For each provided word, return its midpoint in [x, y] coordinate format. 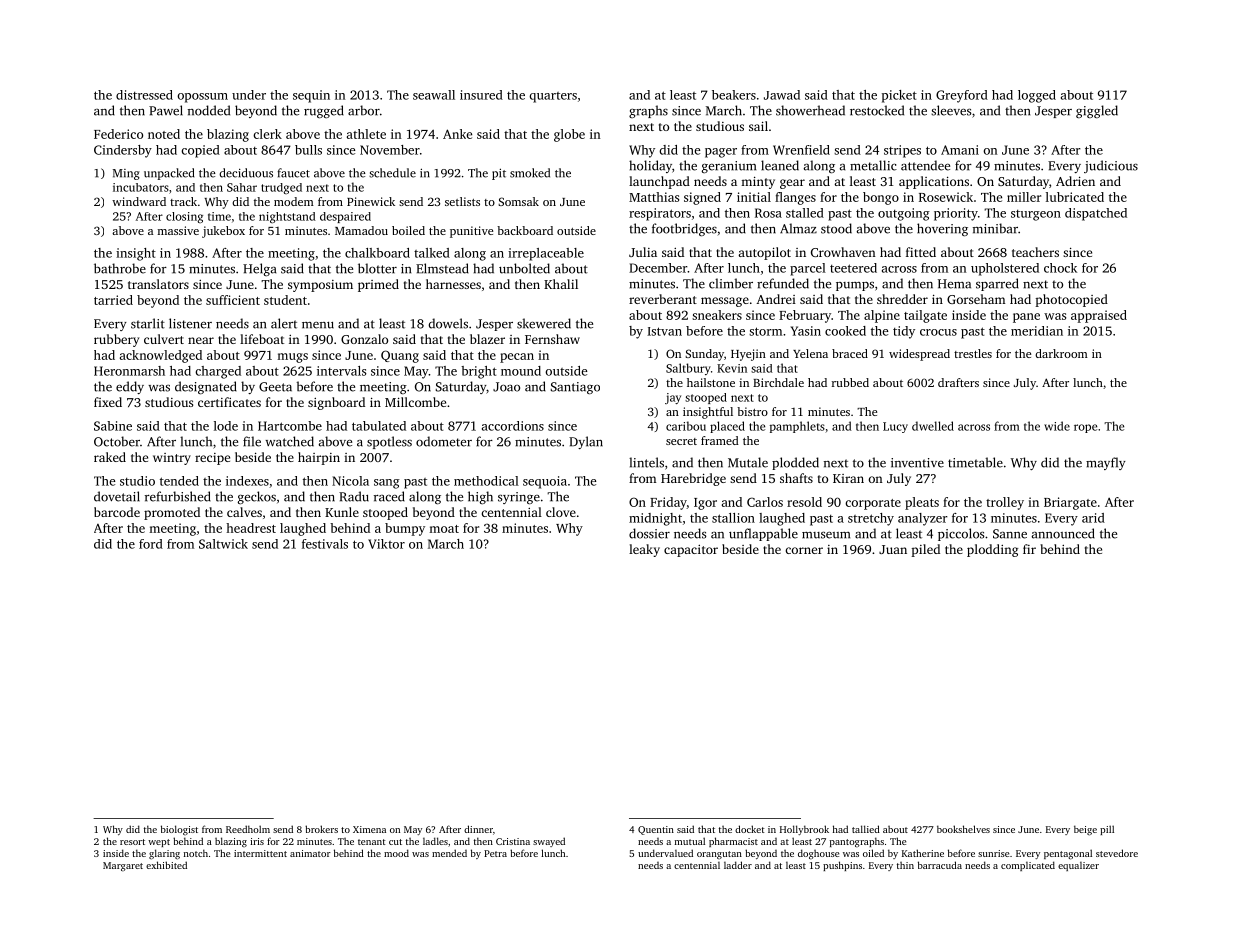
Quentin [656, 830]
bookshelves [963, 829]
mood [396, 853]
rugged [324, 112]
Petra [495, 853]
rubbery [116, 340]
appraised [1099, 316]
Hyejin [748, 355]
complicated [1028, 866]
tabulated [379, 426]
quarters [553, 97]
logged [1037, 96]
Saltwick [223, 544]
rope [1085, 428]
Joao [506, 387]
